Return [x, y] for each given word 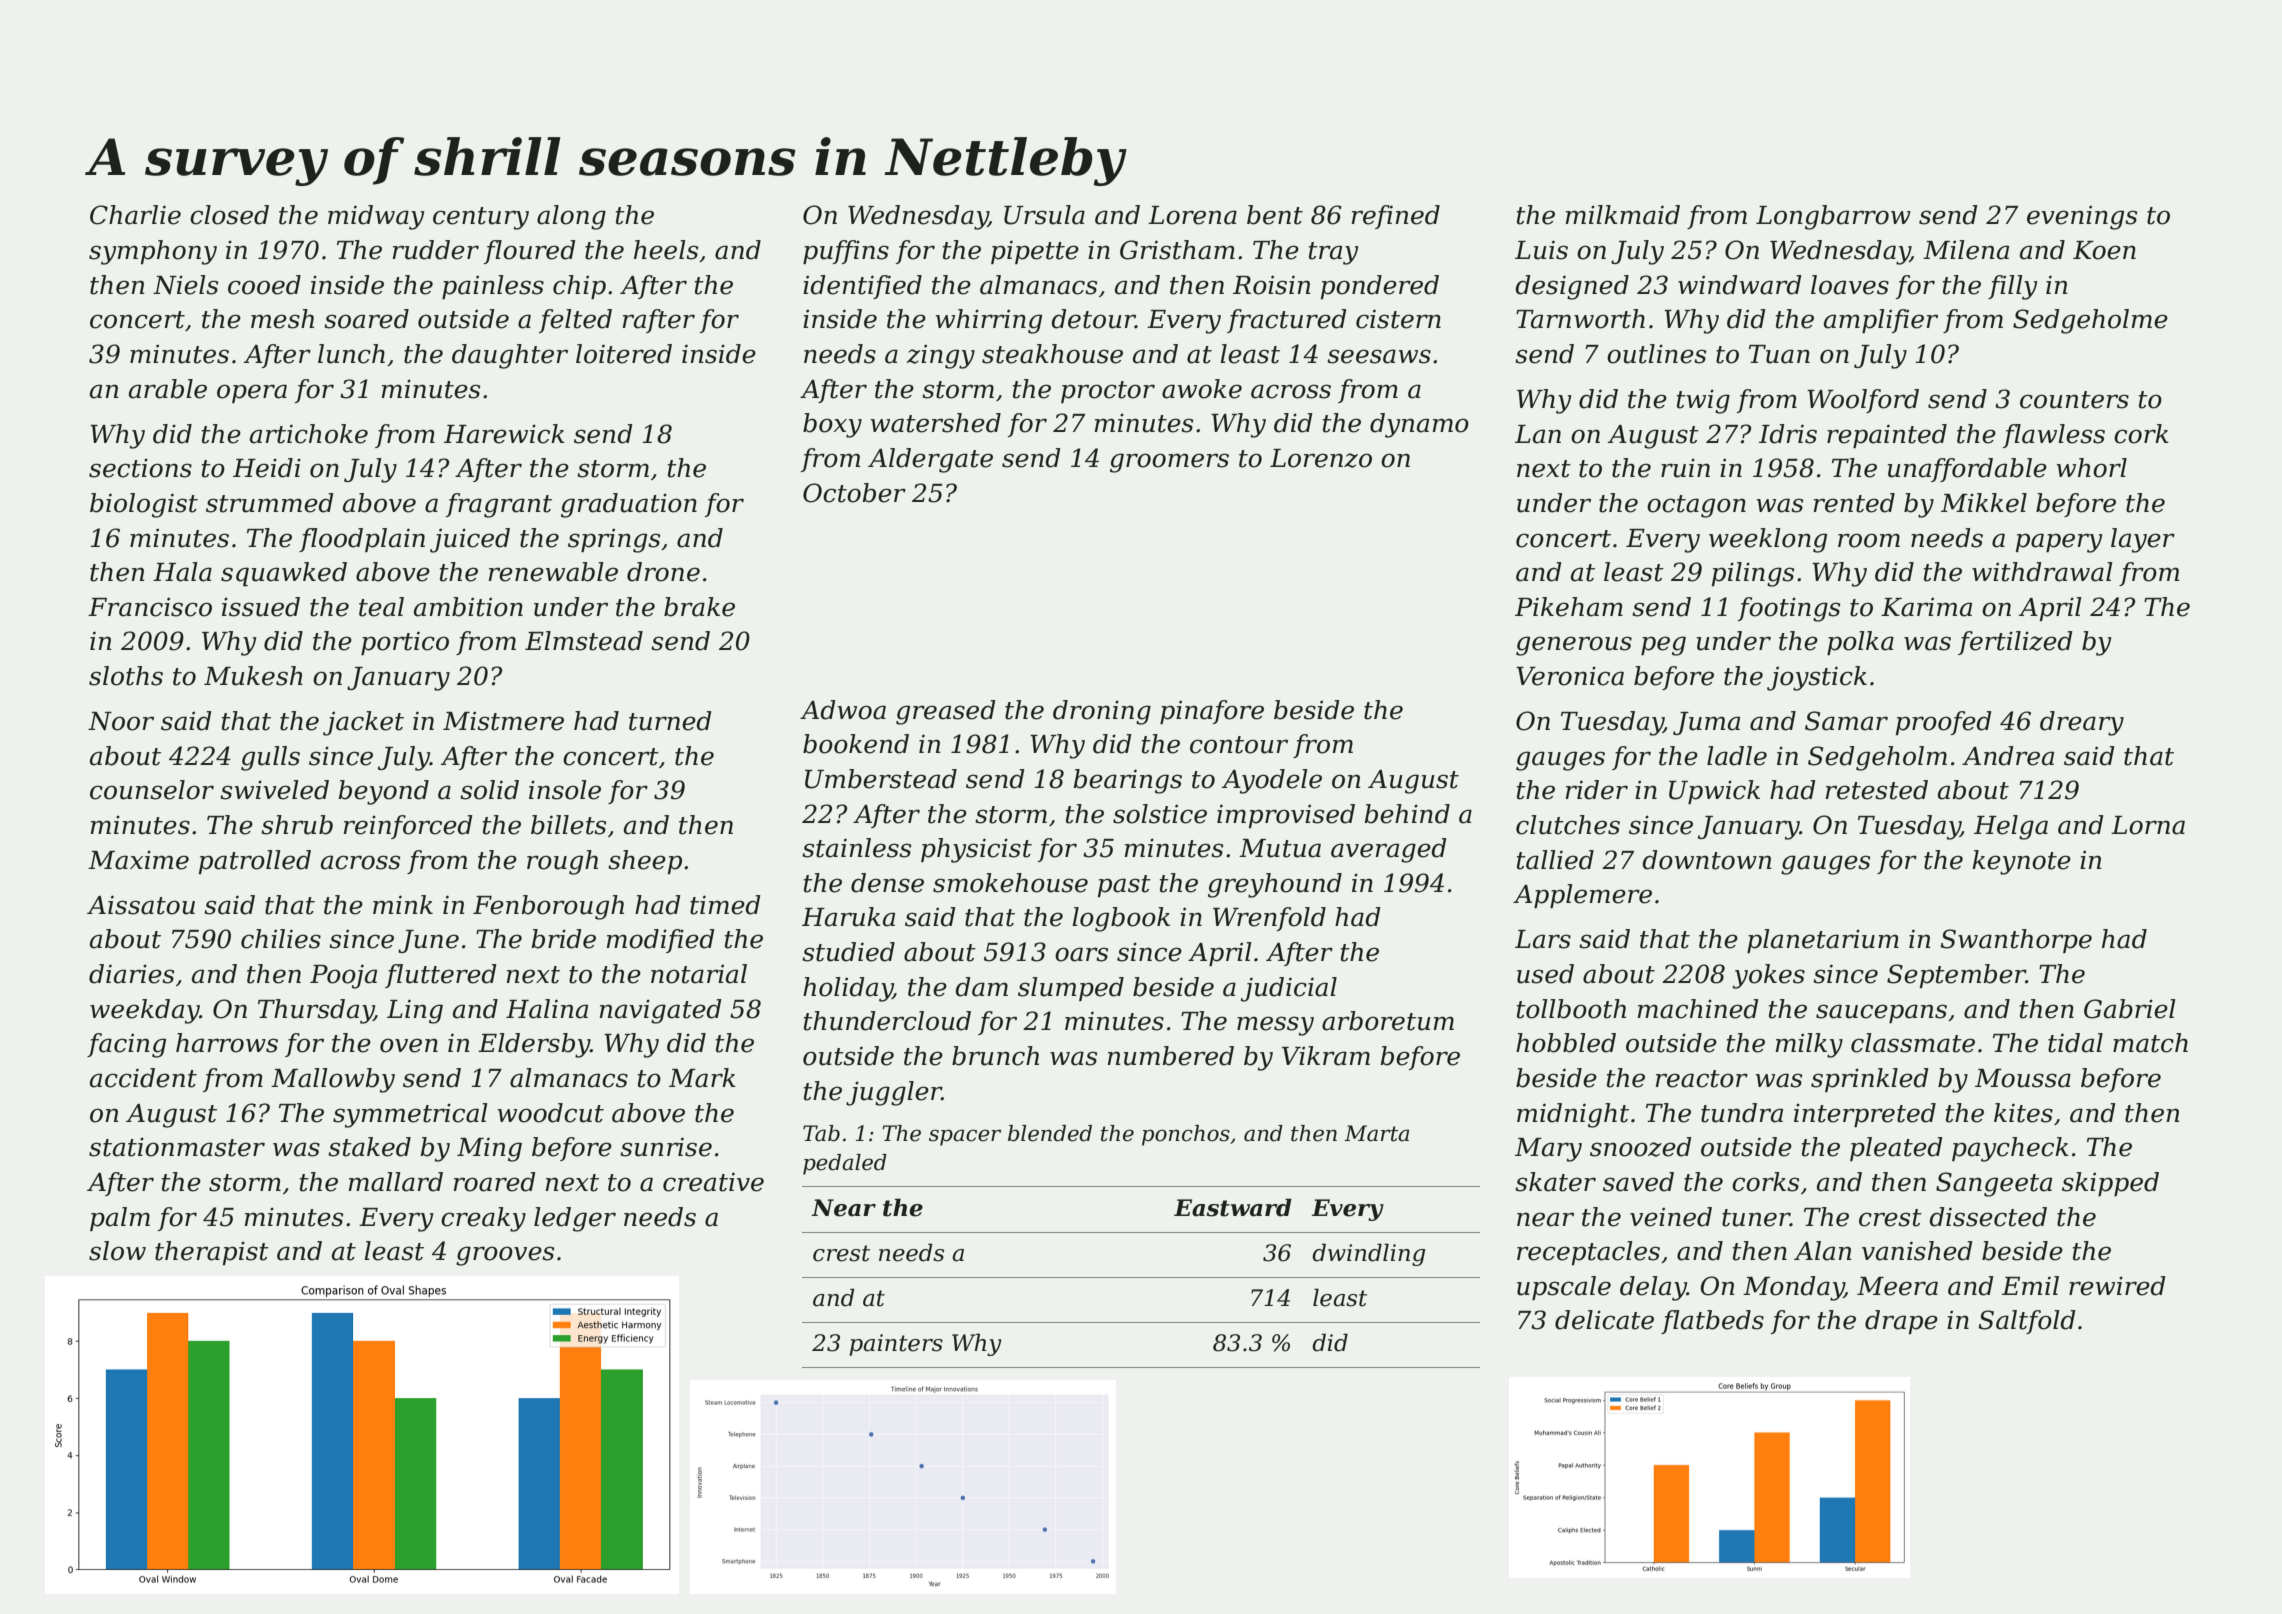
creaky [483, 1219]
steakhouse [1052, 354]
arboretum [1388, 1021]
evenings [2082, 218]
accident [143, 1078]
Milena [1966, 250]
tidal [2075, 1043]
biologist [144, 505]
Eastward [1233, 1207]
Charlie [135, 215]
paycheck [2010, 1149]
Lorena [1192, 215]
